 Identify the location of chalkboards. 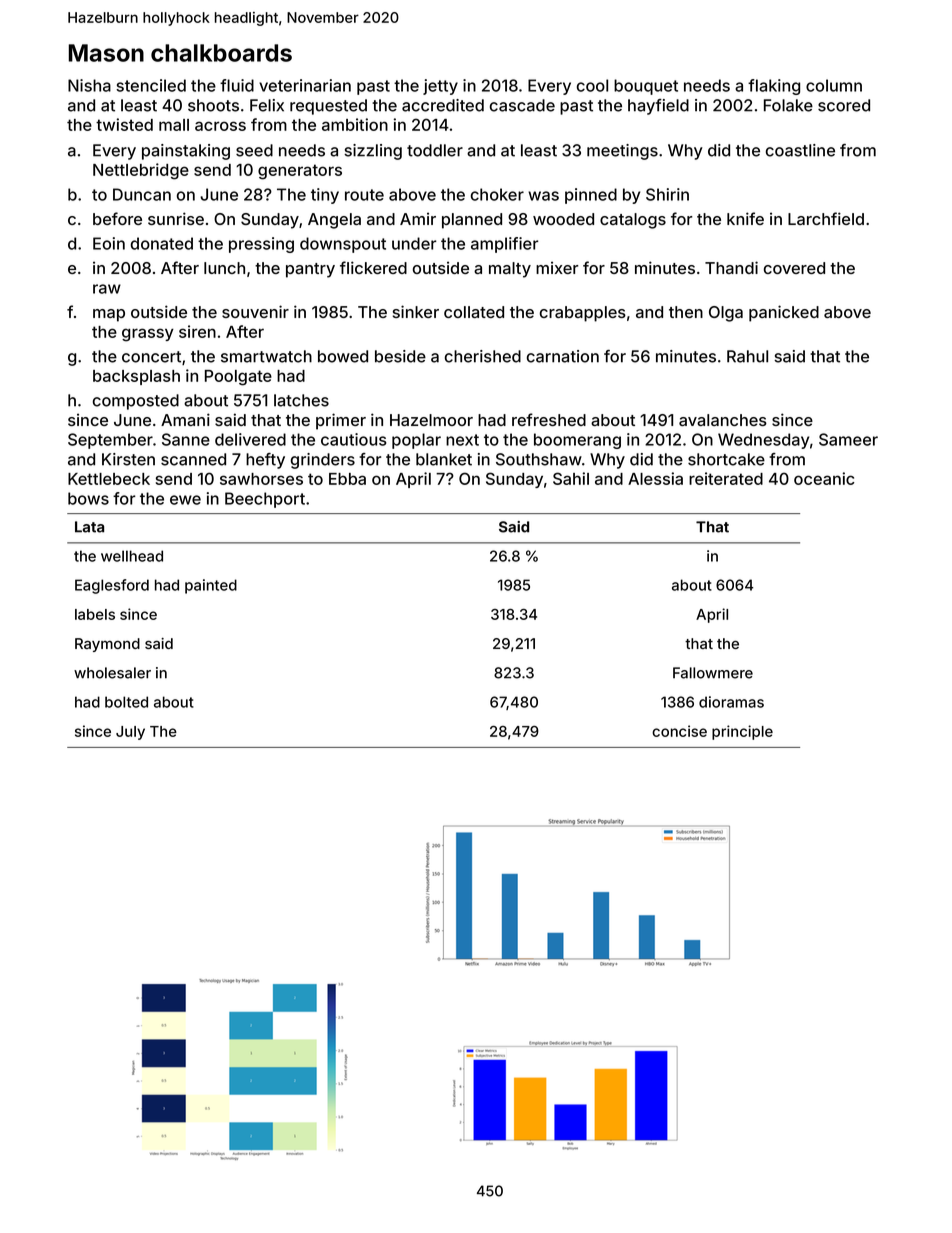
(221, 53).
